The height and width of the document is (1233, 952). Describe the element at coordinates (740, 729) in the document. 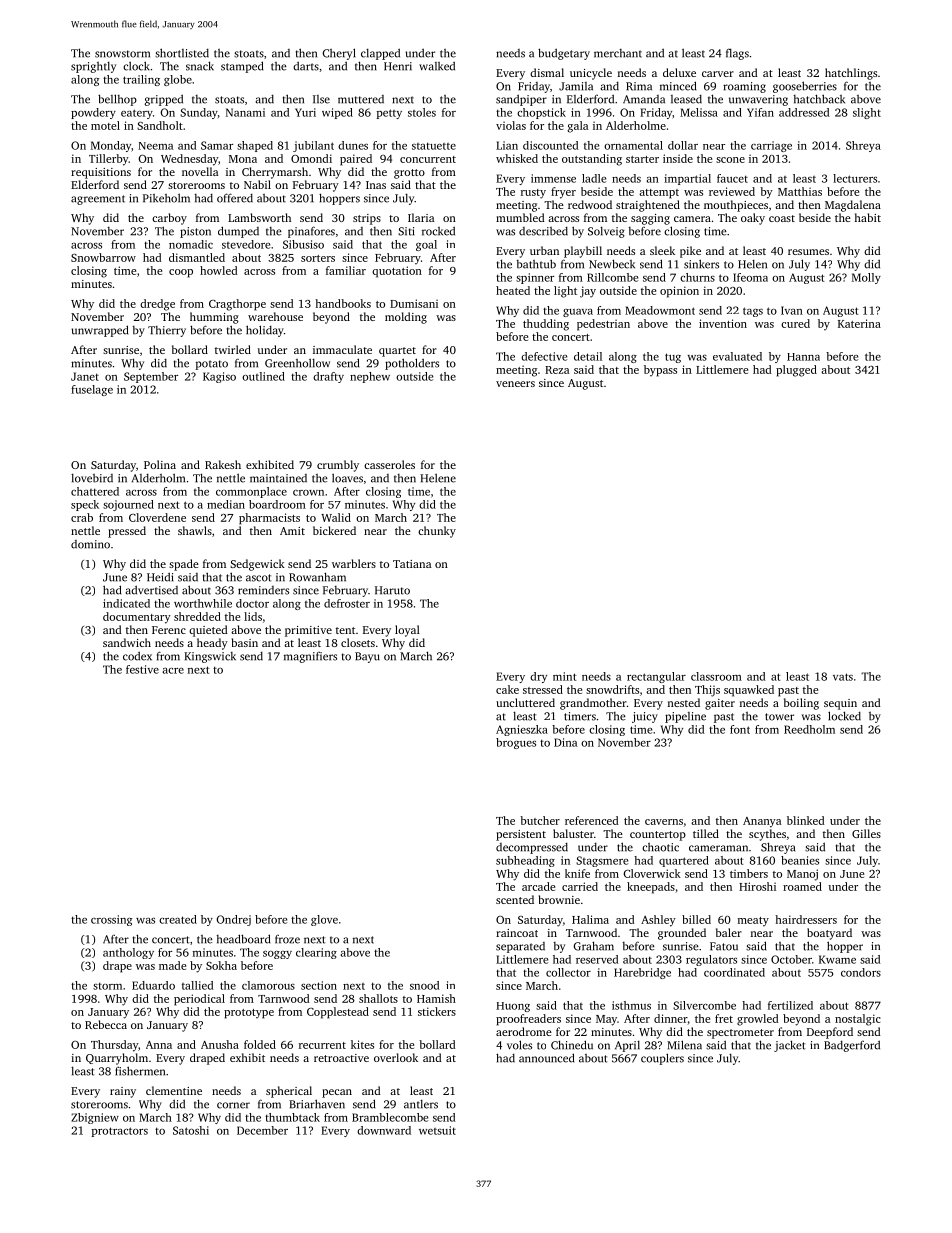

I see `font` at that location.
